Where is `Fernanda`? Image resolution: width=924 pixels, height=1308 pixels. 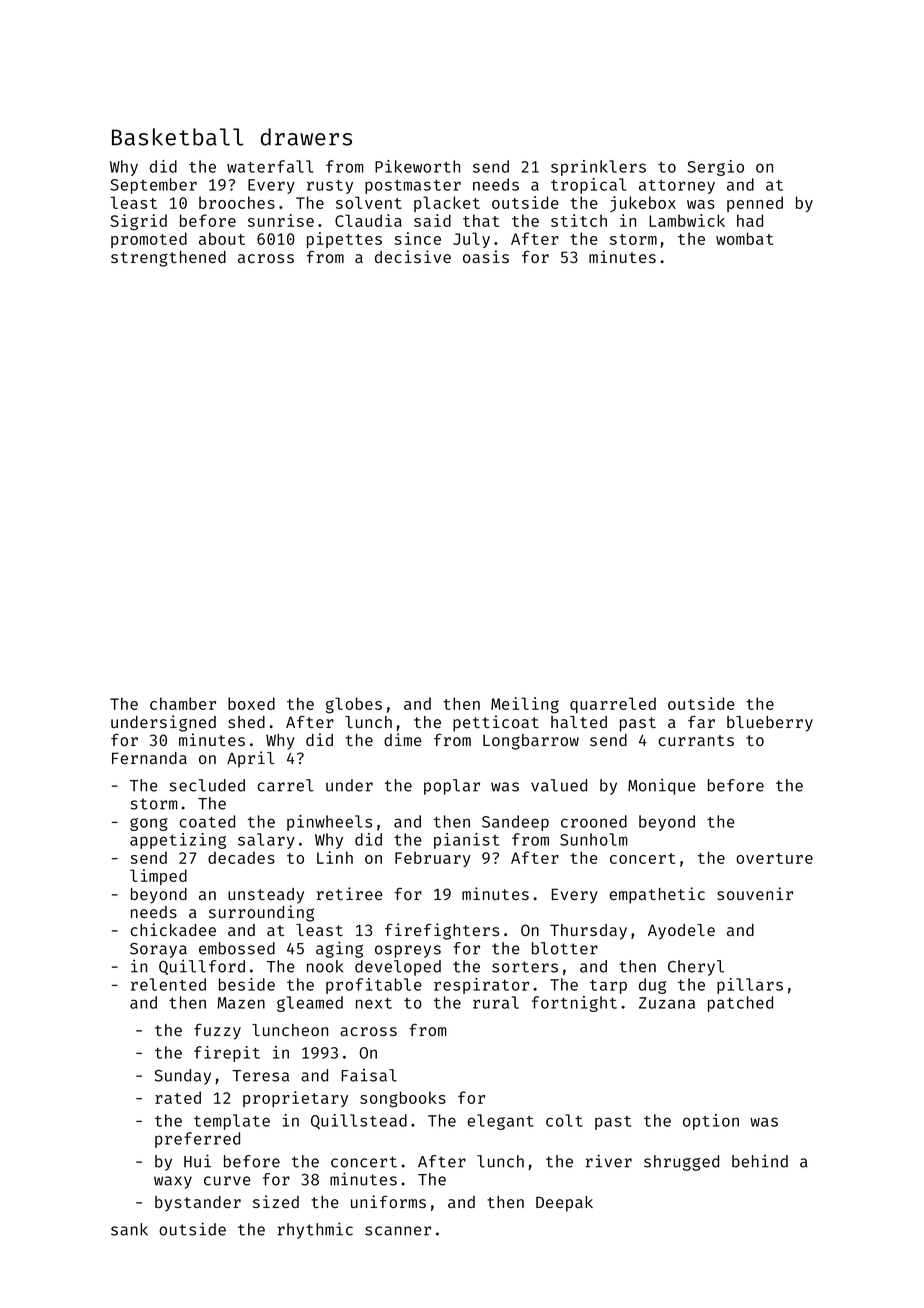 Fernanda is located at coordinates (149, 758).
